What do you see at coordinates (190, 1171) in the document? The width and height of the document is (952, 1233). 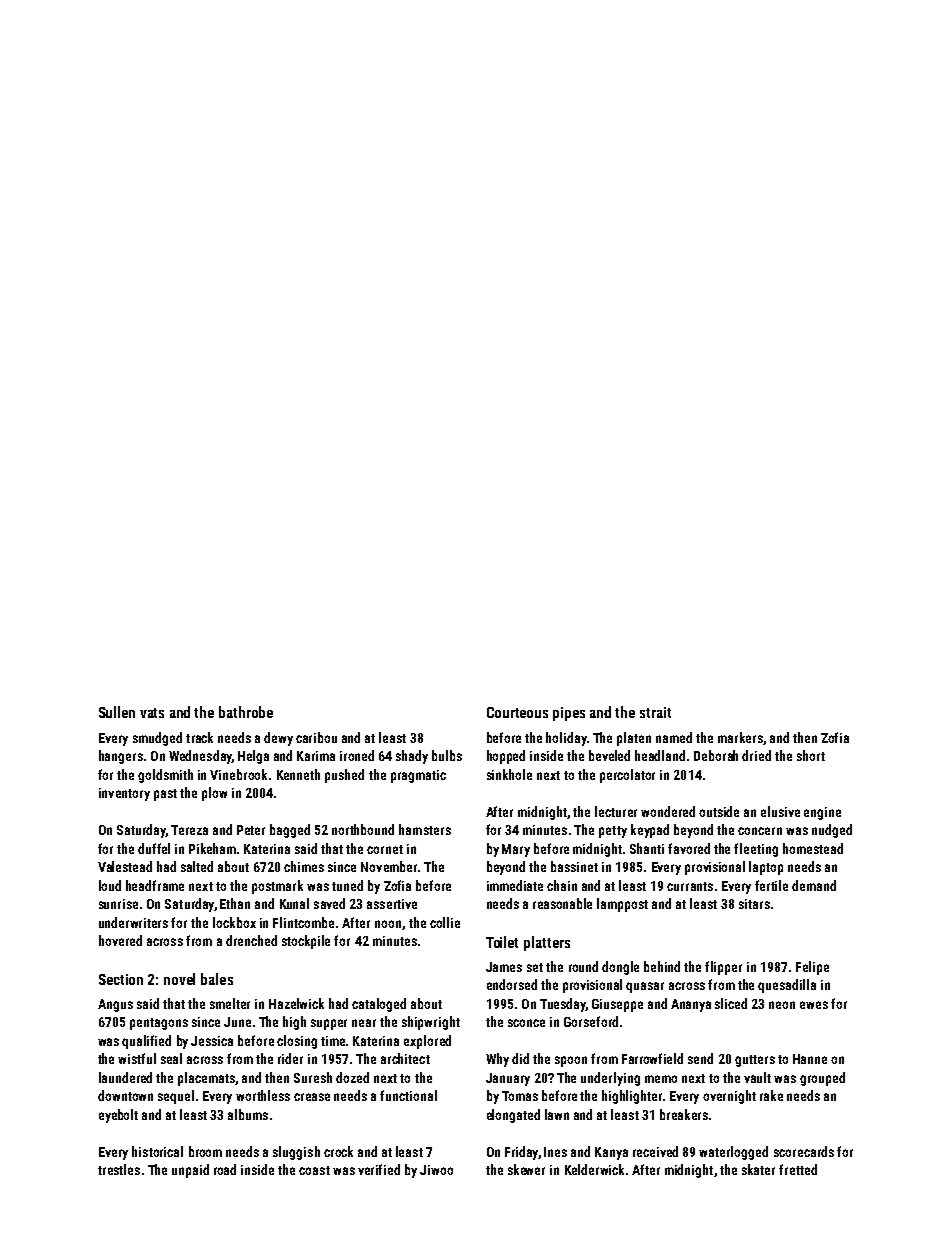 I see `unpaid` at bounding box center [190, 1171].
